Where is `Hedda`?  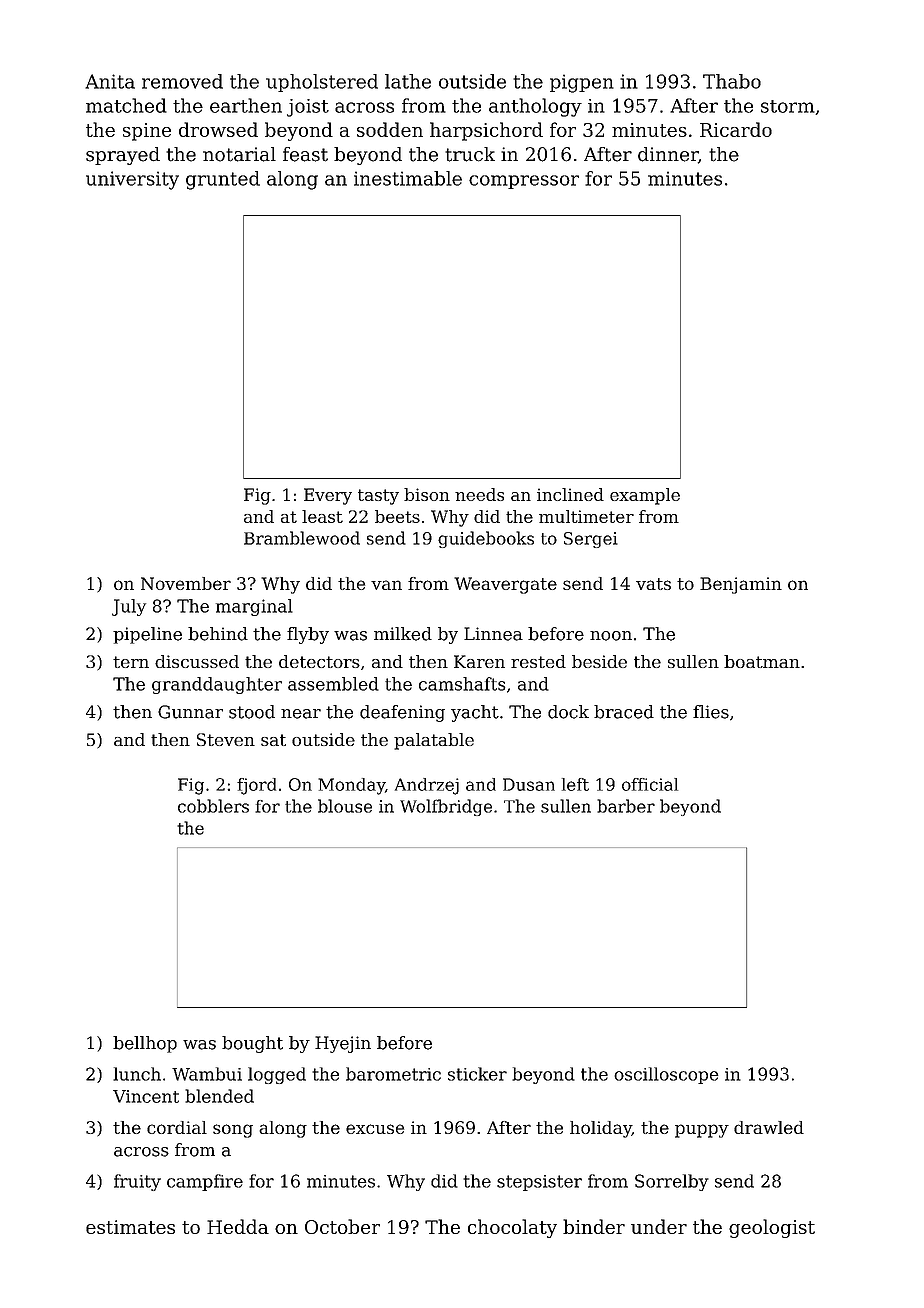 Hedda is located at coordinates (238, 1226).
